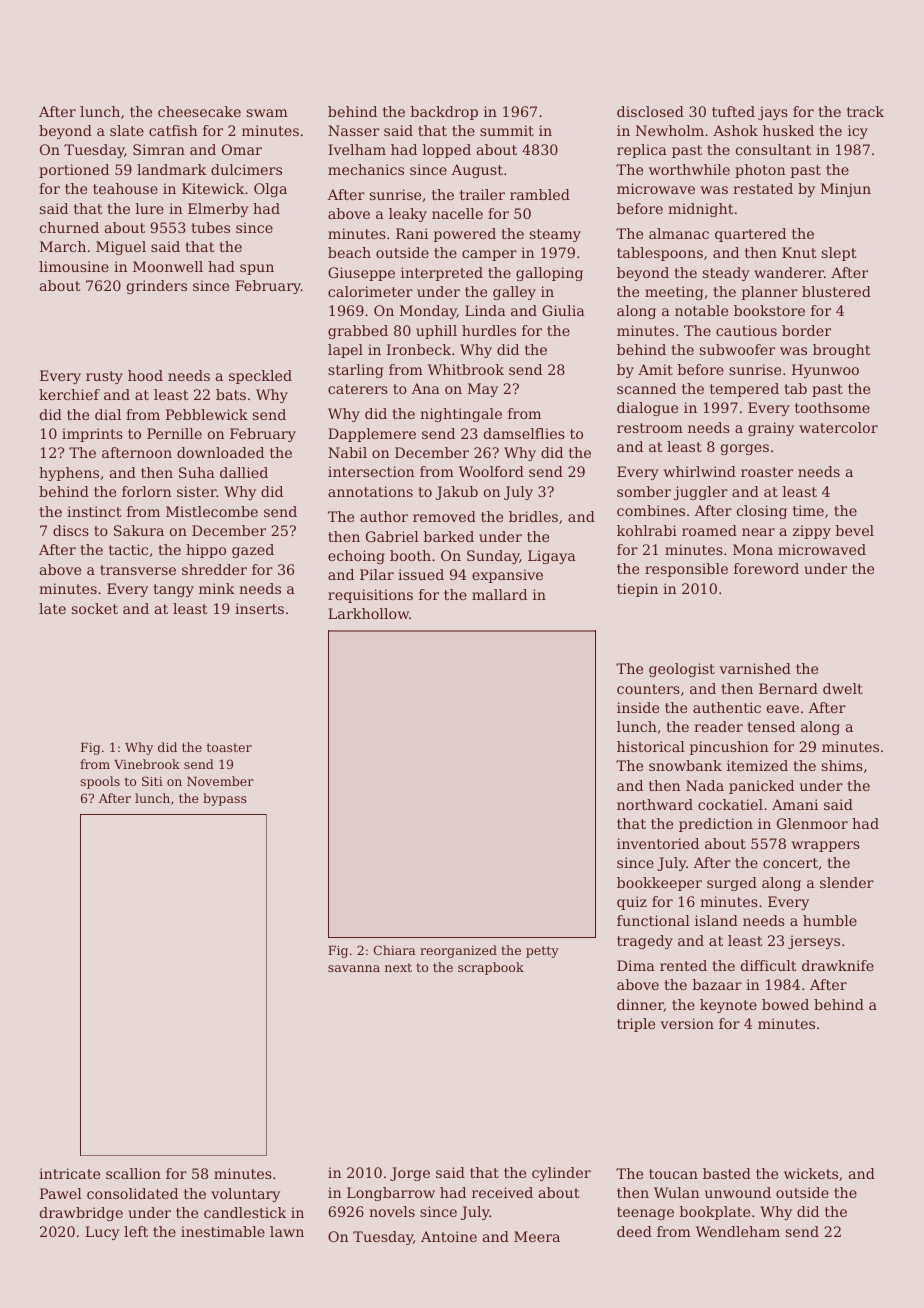  What do you see at coordinates (650, 428) in the screenshot?
I see `restroom` at bounding box center [650, 428].
